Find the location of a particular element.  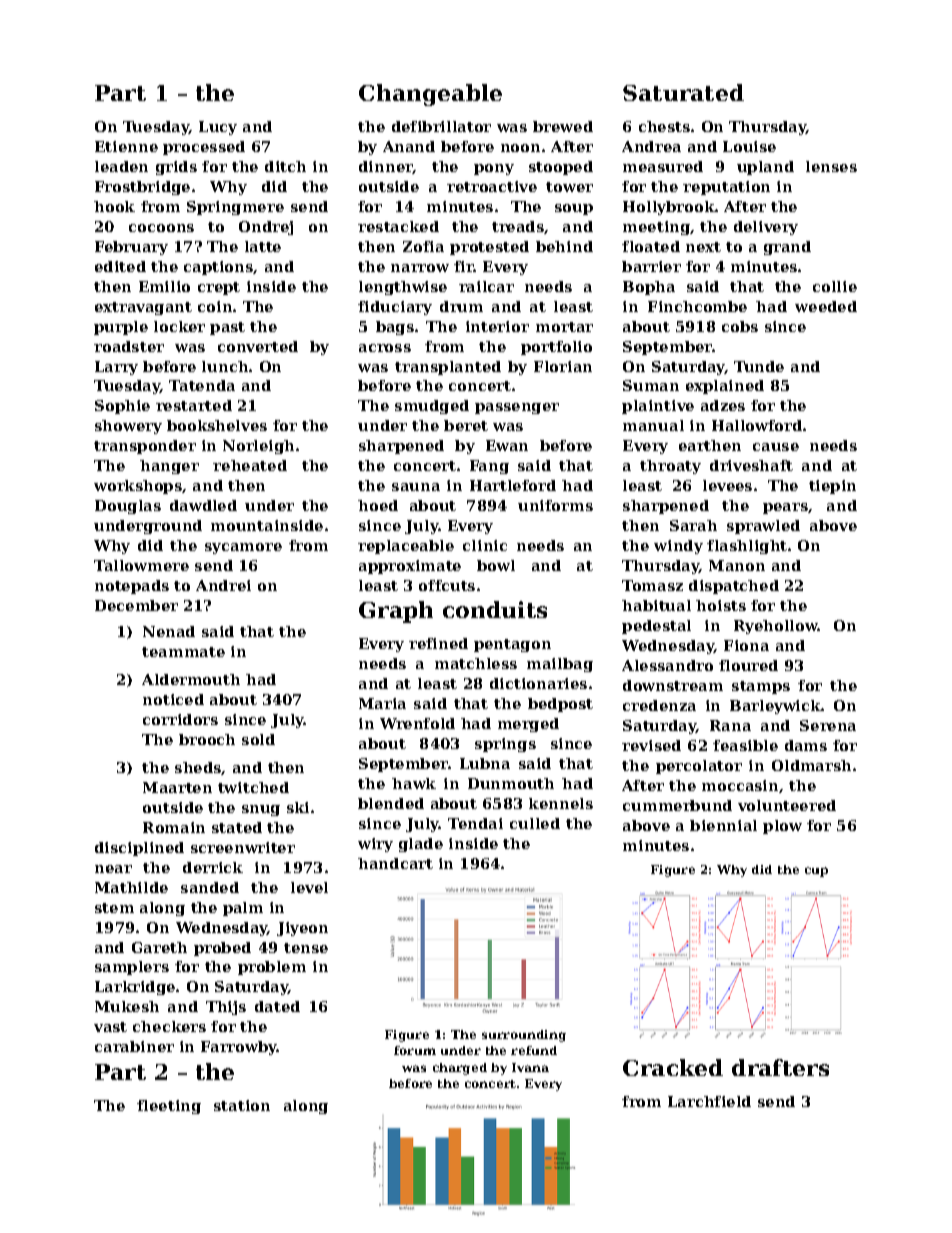

Larchfield is located at coordinates (709, 1101).
